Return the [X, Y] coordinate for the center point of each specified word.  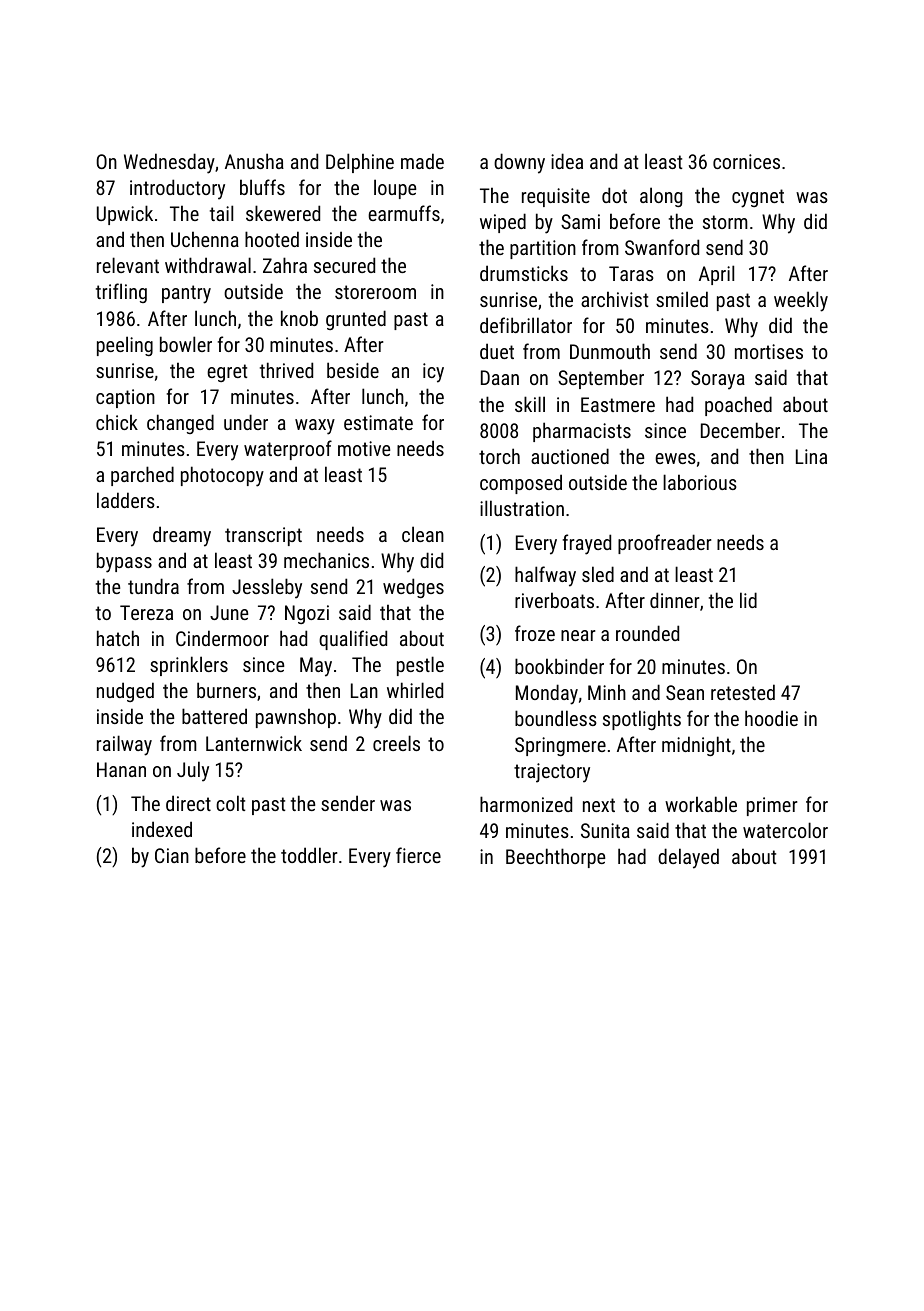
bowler [186, 344]
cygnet [758, 198]
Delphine [360, 163]
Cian [172, 855]
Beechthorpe [555, 858]
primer [772, 806]
